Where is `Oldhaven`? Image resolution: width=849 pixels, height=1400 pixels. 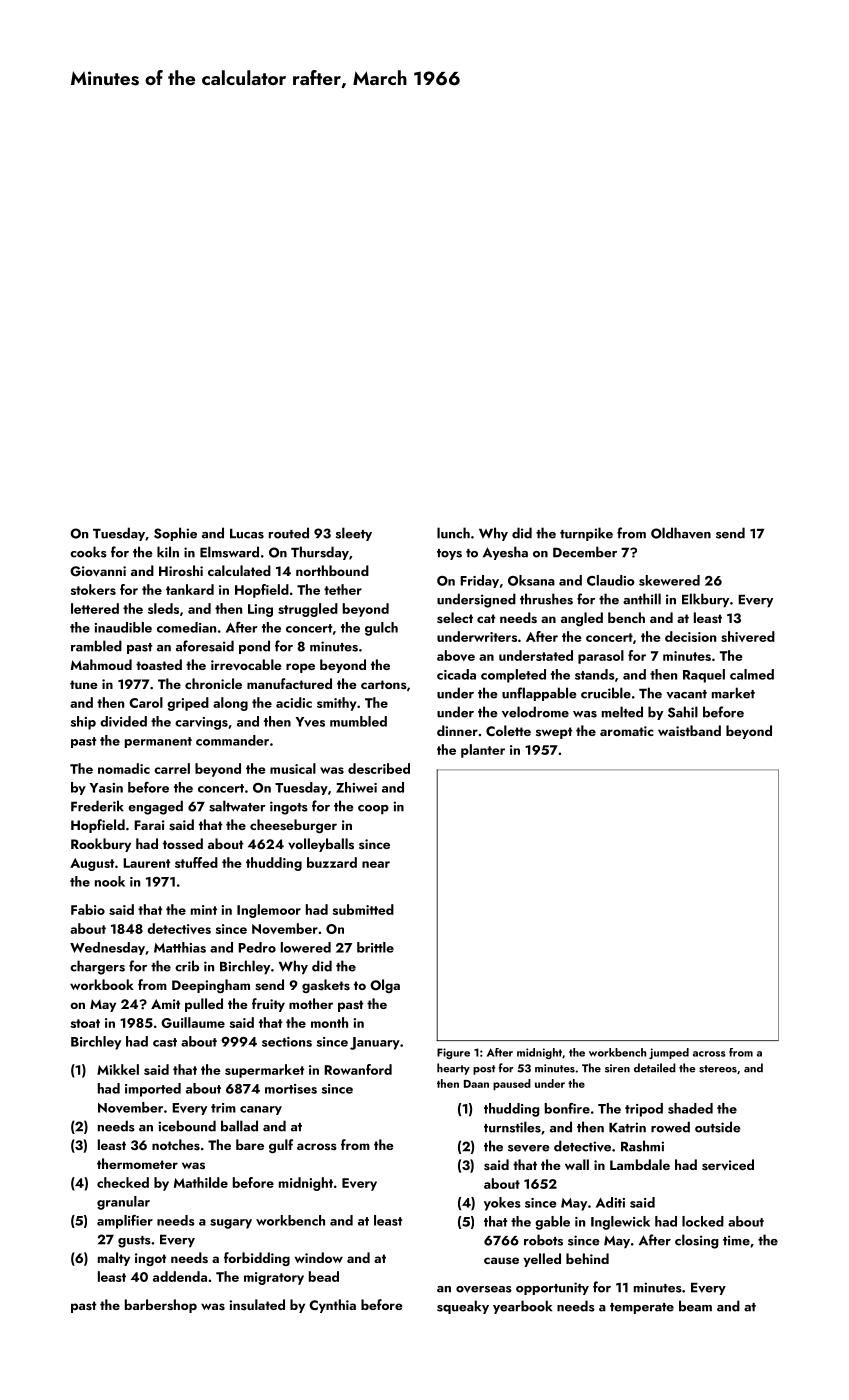 Oldhaven is located at coordinates (681, 533).
